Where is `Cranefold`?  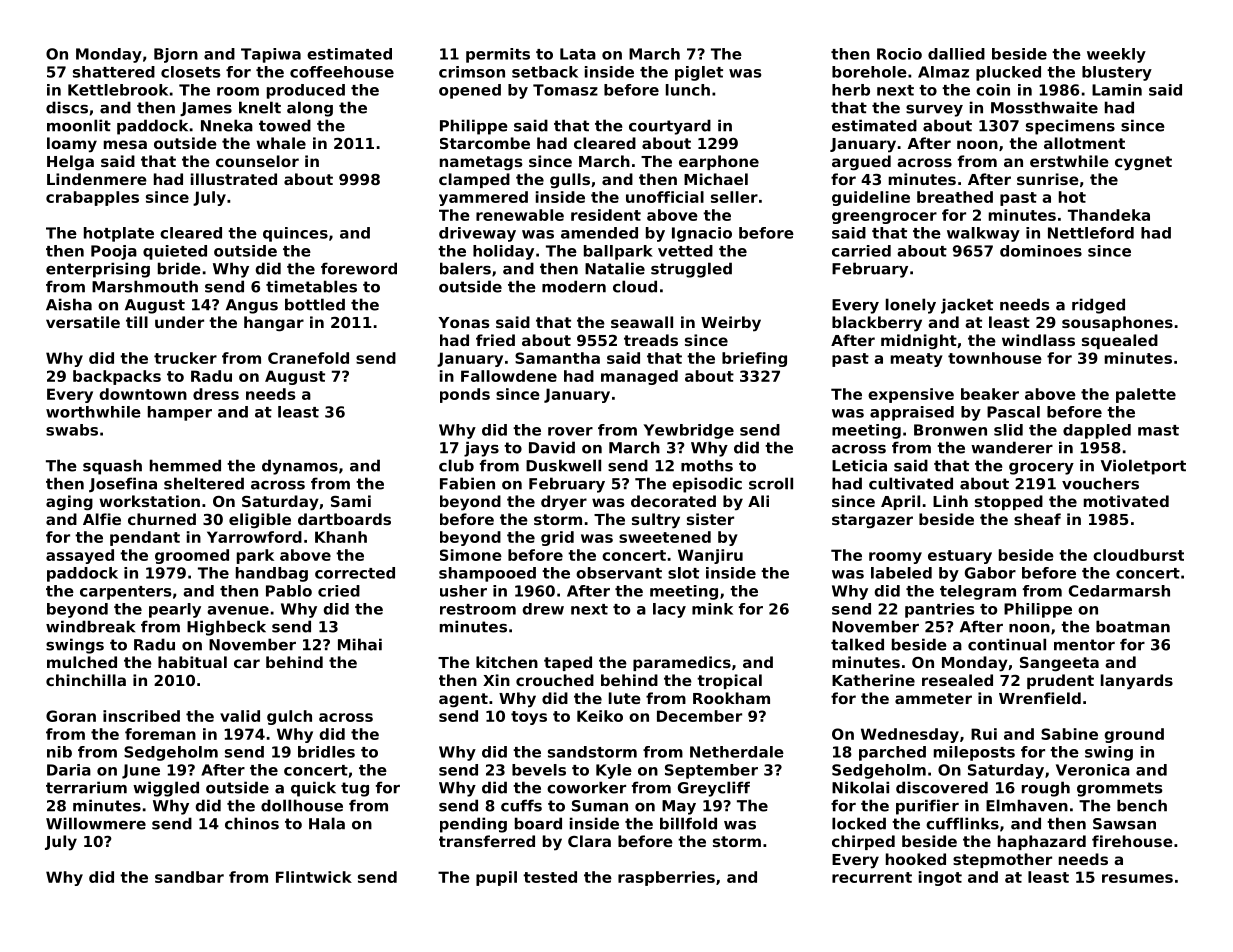 Cranefold is located at coordinates (308, 358).
